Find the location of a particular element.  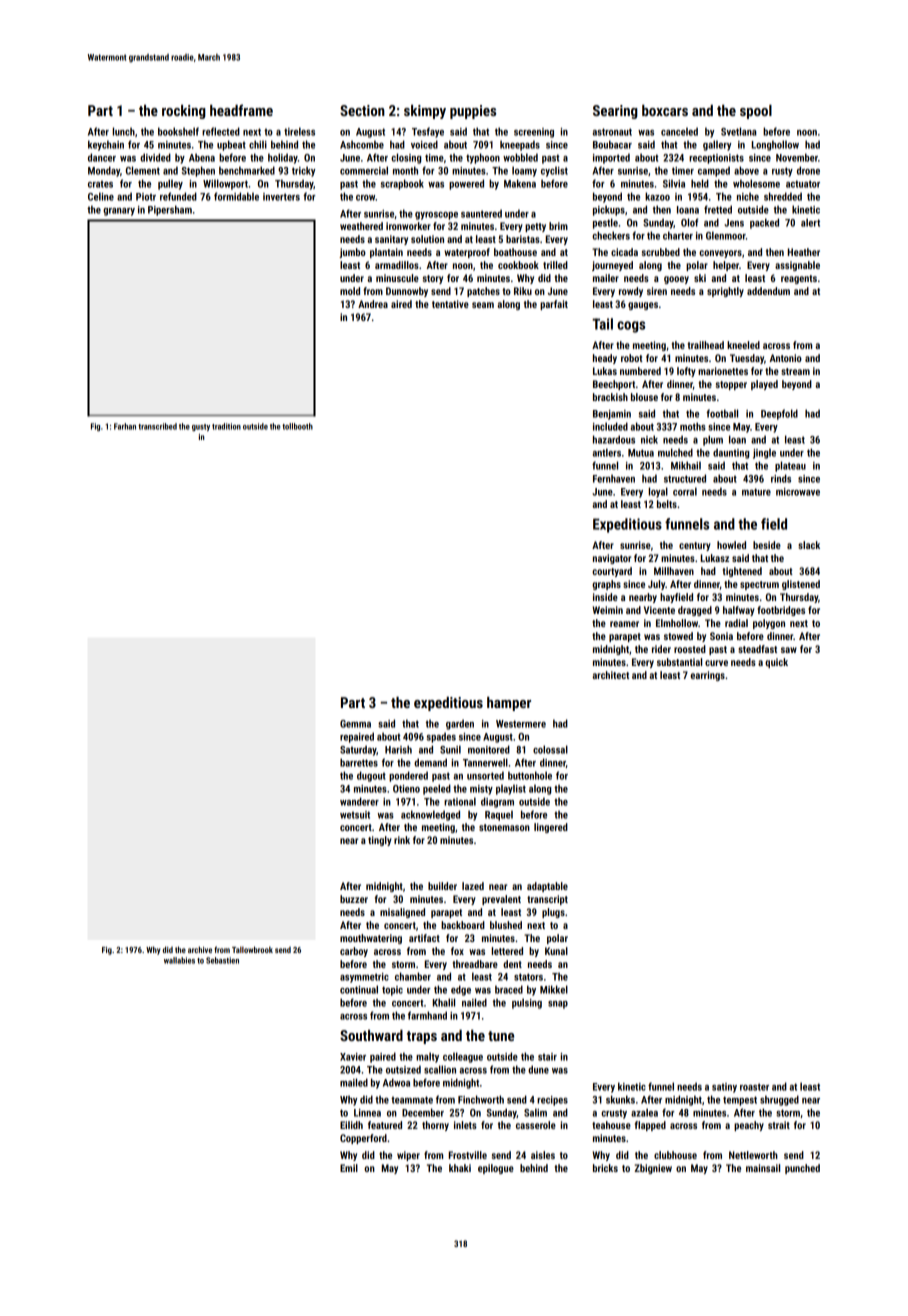

Farhan is located at coordinates (125, 426).
